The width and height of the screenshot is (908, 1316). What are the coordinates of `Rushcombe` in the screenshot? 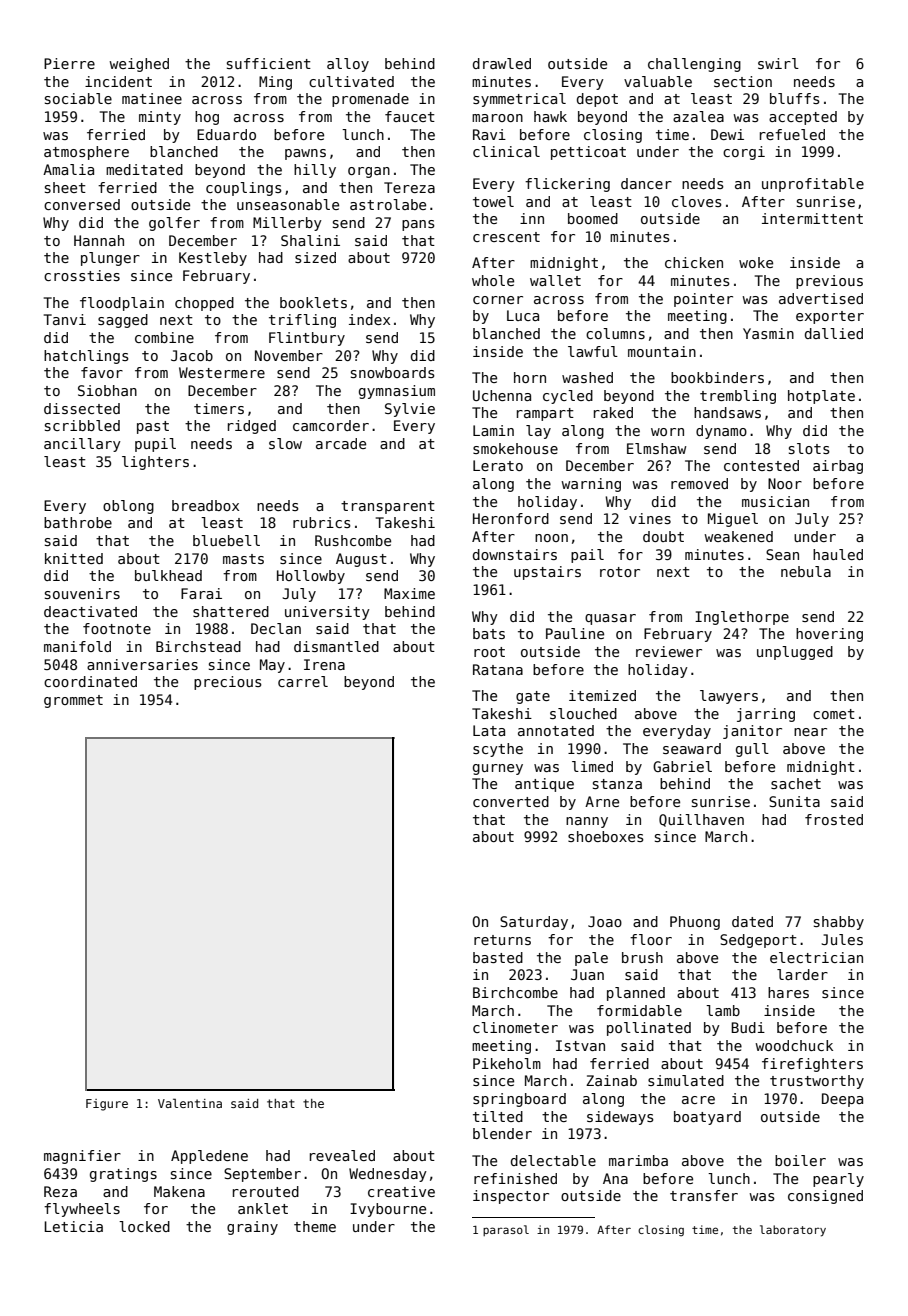 It's located at (353, 540).
